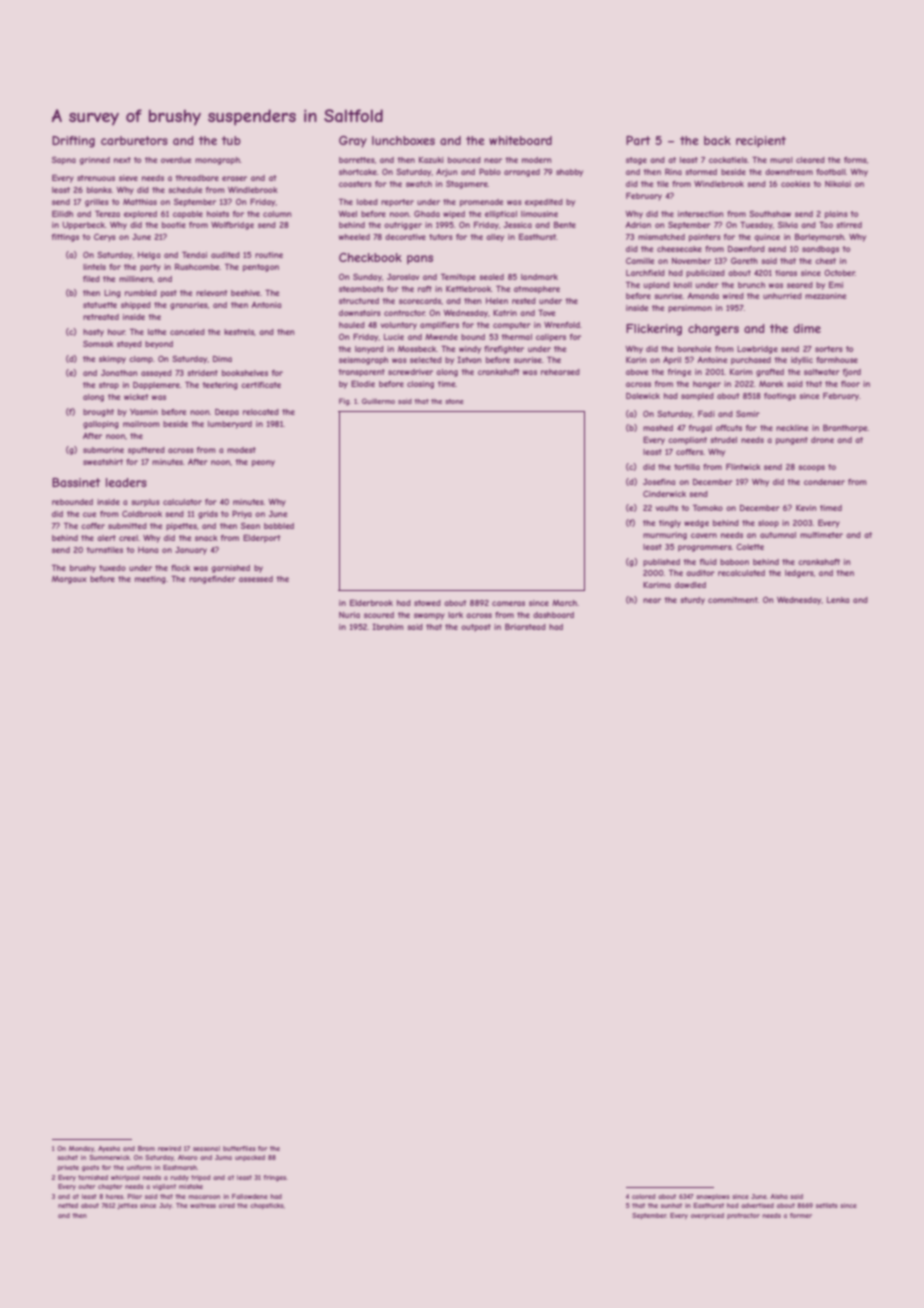  I want to click on Ibrahim, so click(388, 626).
